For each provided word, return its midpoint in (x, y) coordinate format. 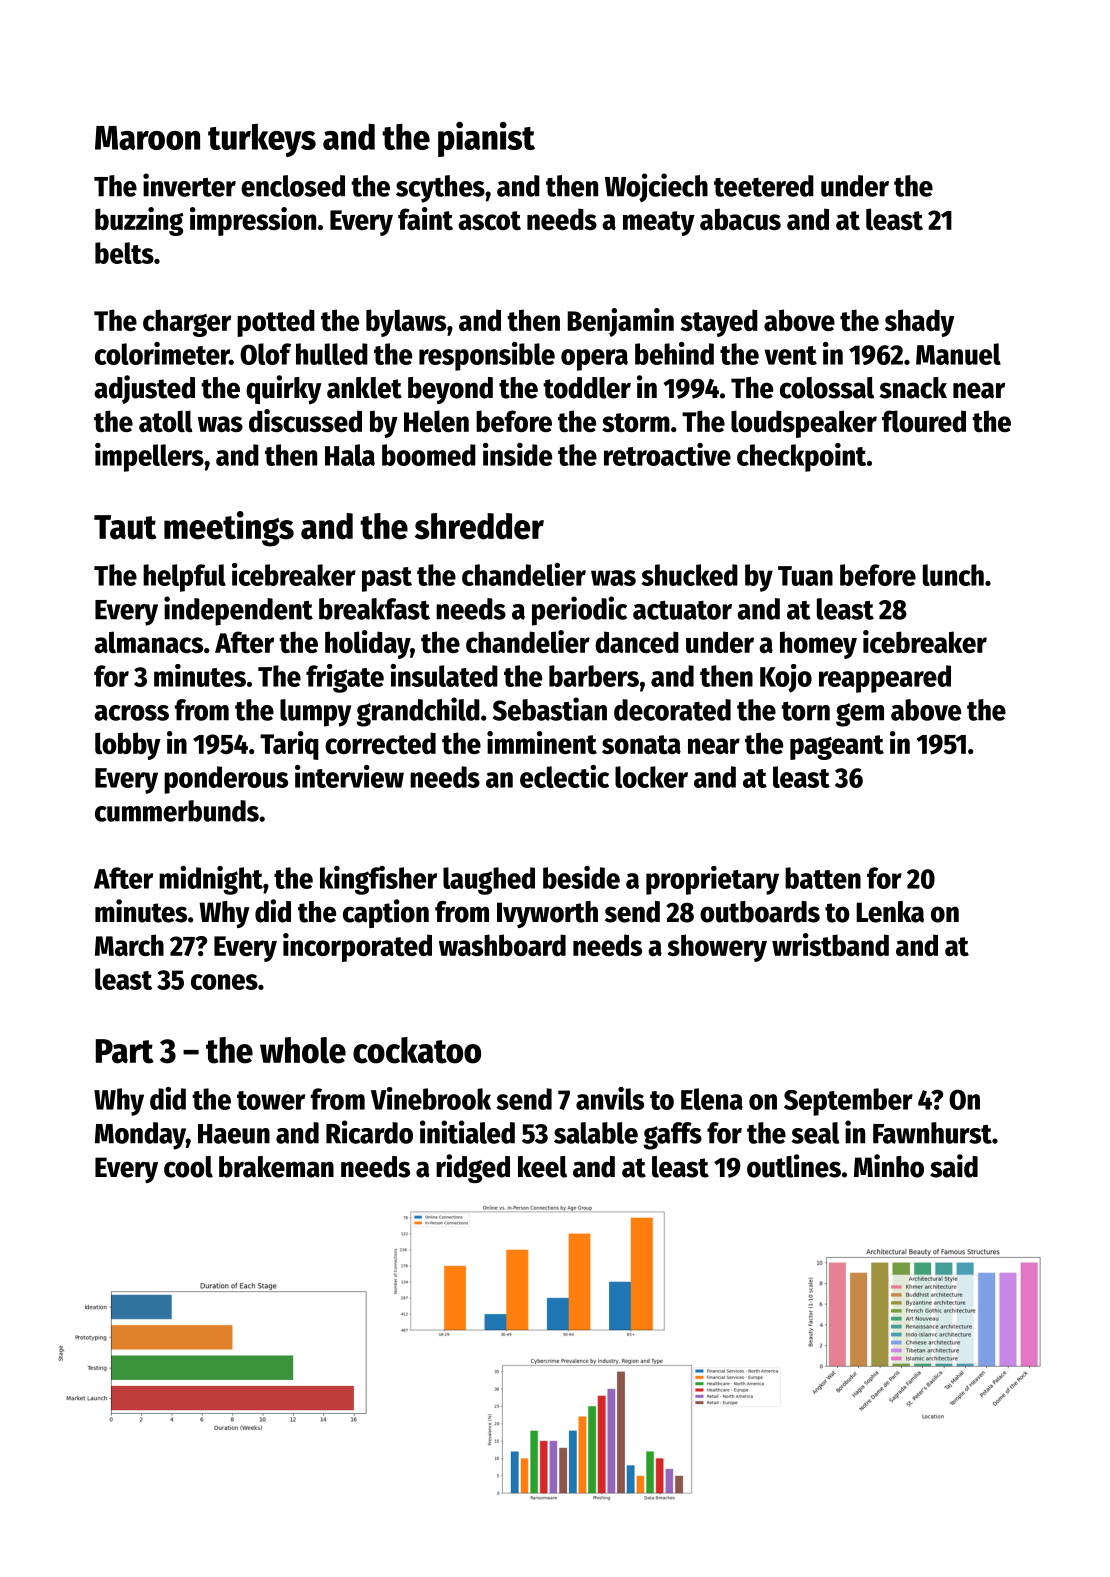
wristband (830, 944)
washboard (502, 945)
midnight (211, 880)
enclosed (293, 186)
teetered (764, 186)
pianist (486, 139)
